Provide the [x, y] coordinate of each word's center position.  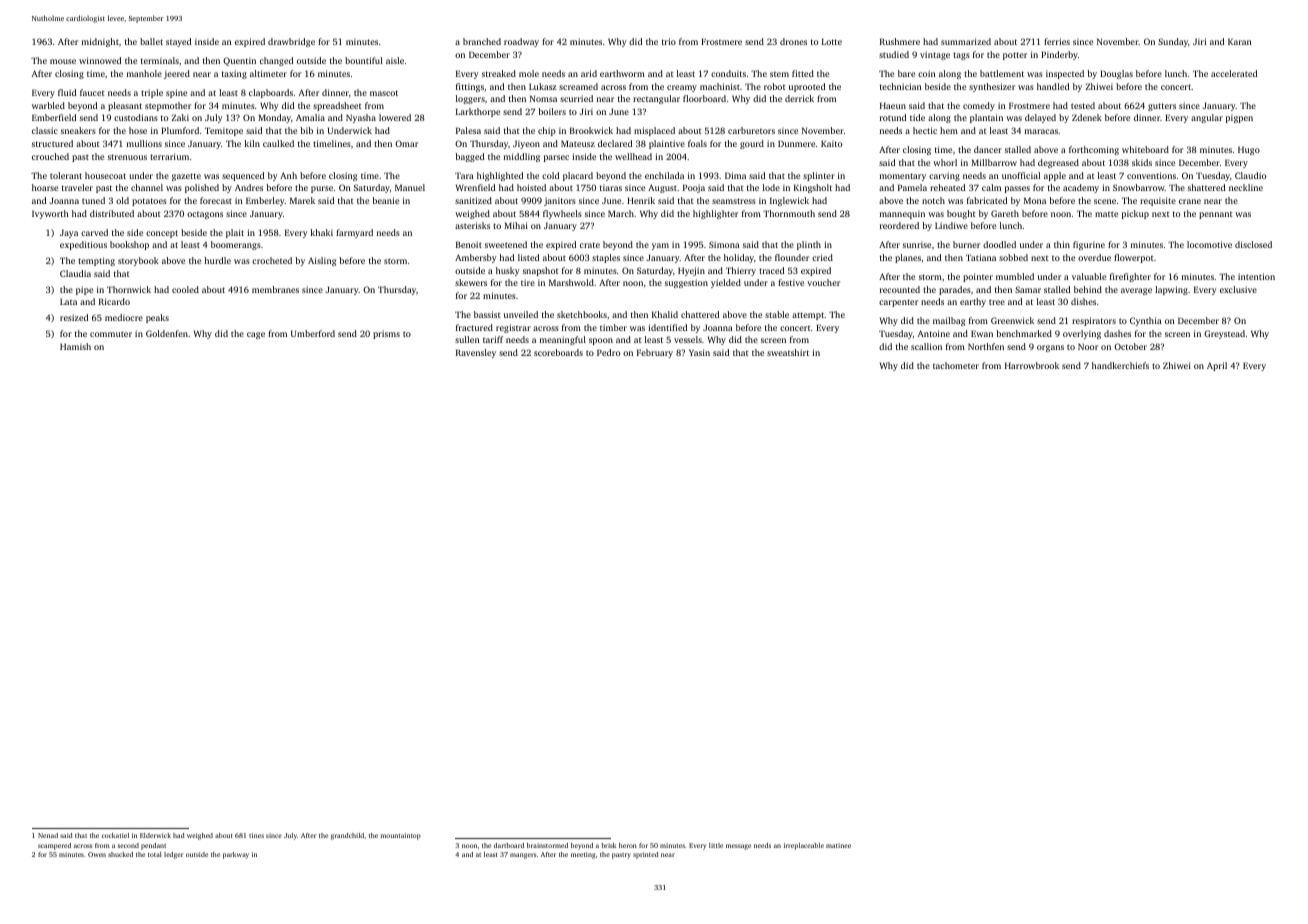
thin [1062, 244]
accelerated [1234, 73]
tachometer [956, 365]
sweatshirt [788, 352]
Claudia [75, 273]
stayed [178, 42]
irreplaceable [804, 846]
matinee [838, 845]
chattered [700, 314]
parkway [236, 855]
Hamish [75, 346]
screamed [578, 86]
